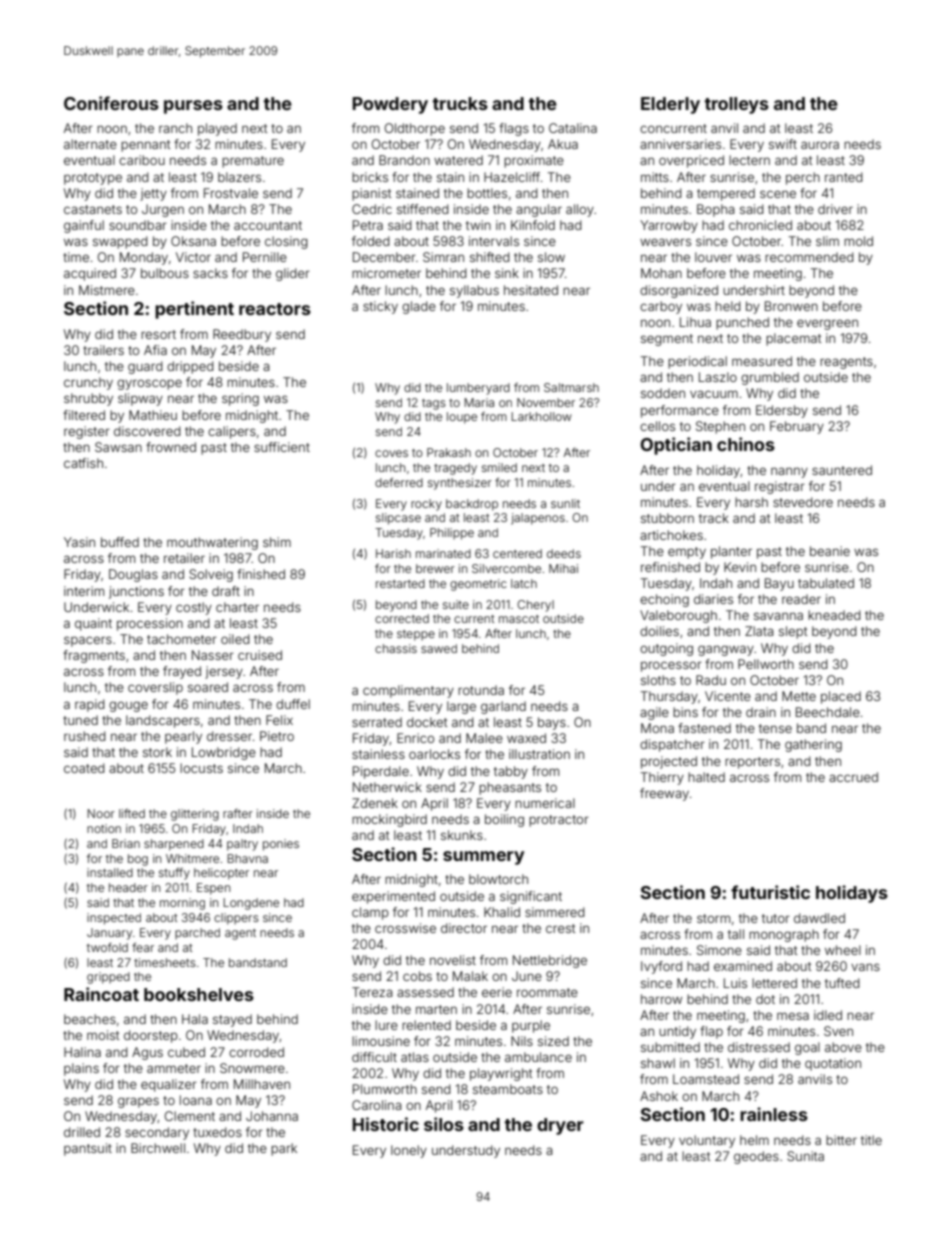 The width and height of the screenshot is (952, 1233). I want to click on Yasin, so click(79, 542).
